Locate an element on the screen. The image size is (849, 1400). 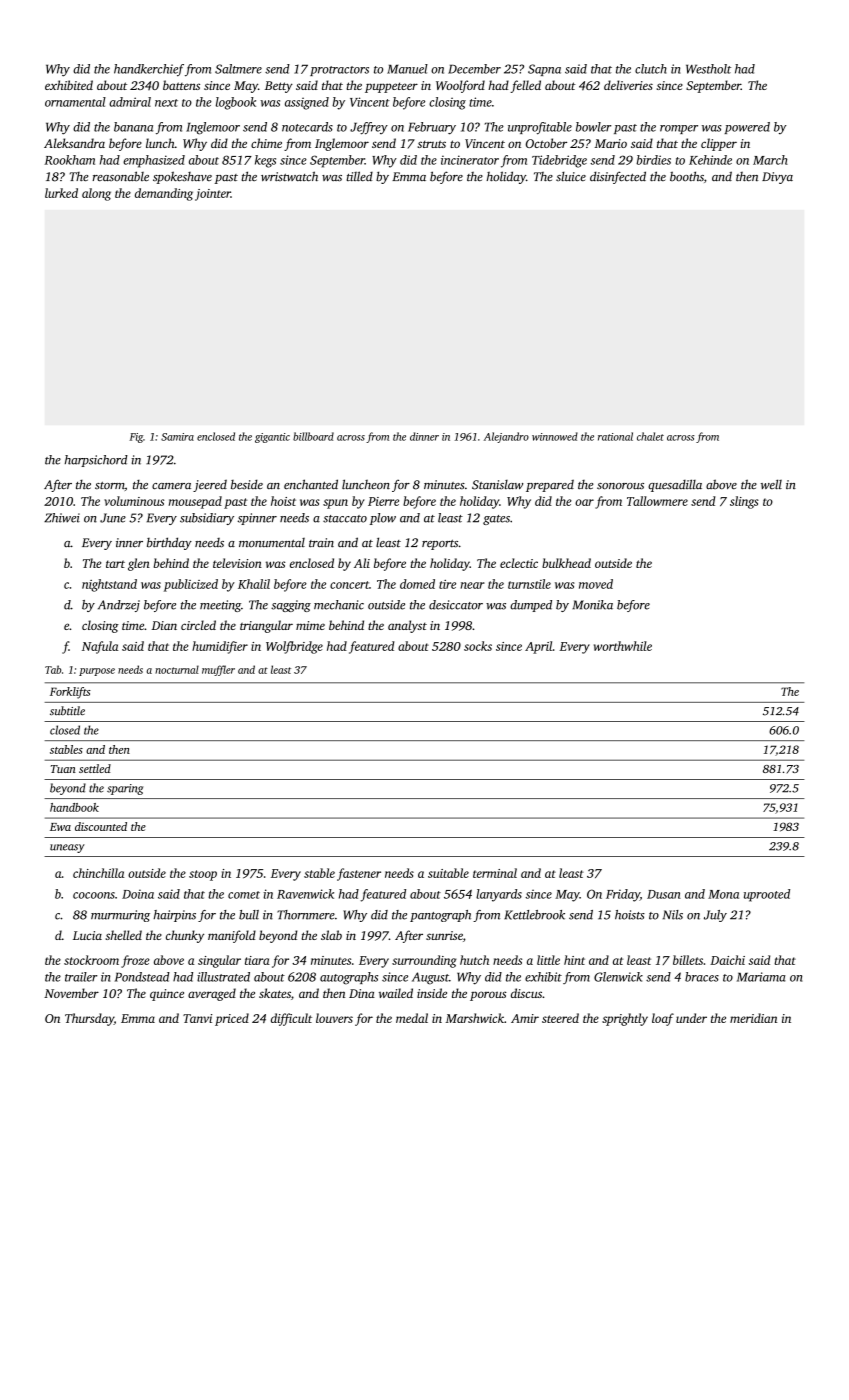
clutch is located at coordinates (651, 69).
